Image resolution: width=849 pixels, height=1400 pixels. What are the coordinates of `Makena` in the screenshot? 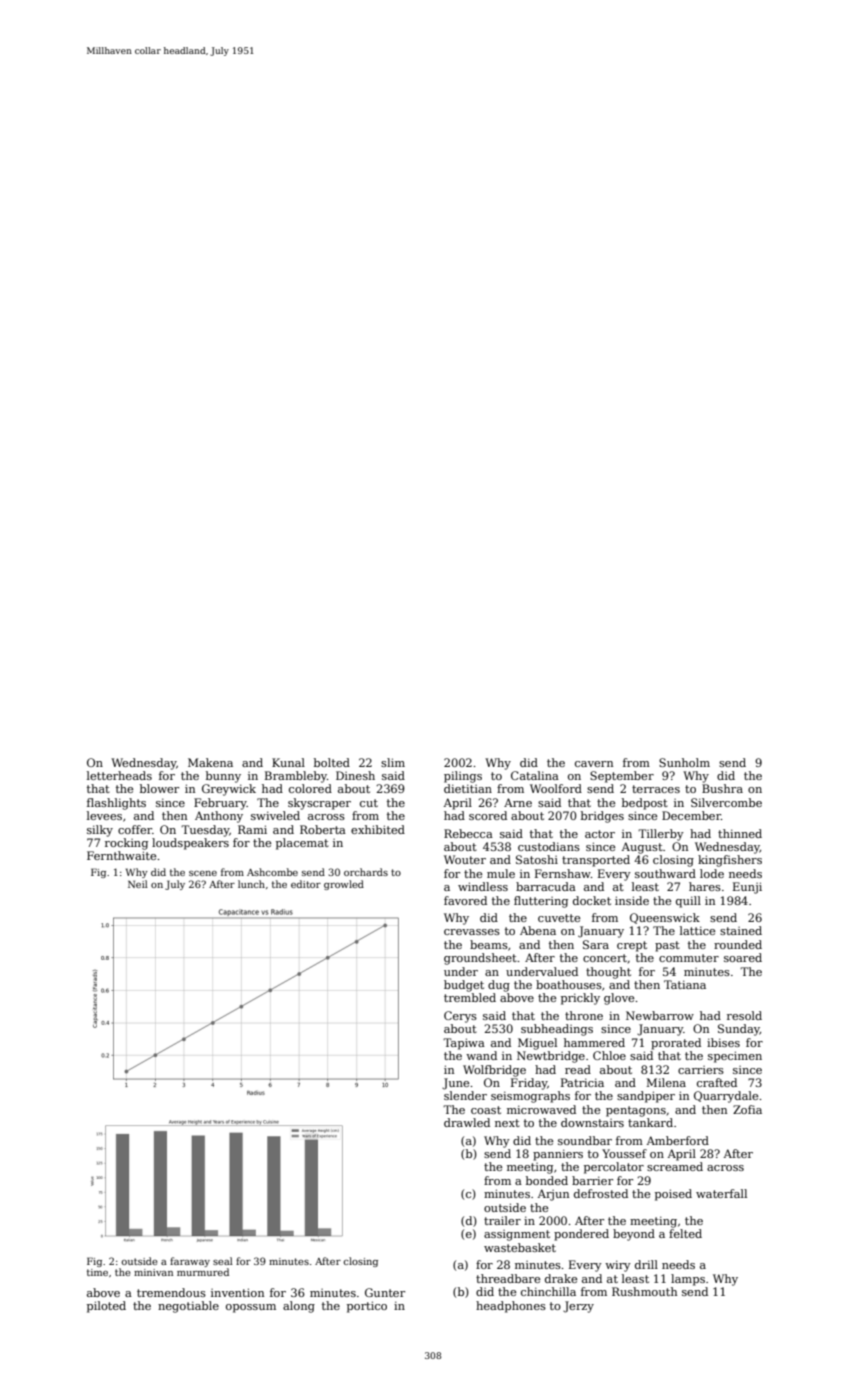 It's located at (210, 762).
